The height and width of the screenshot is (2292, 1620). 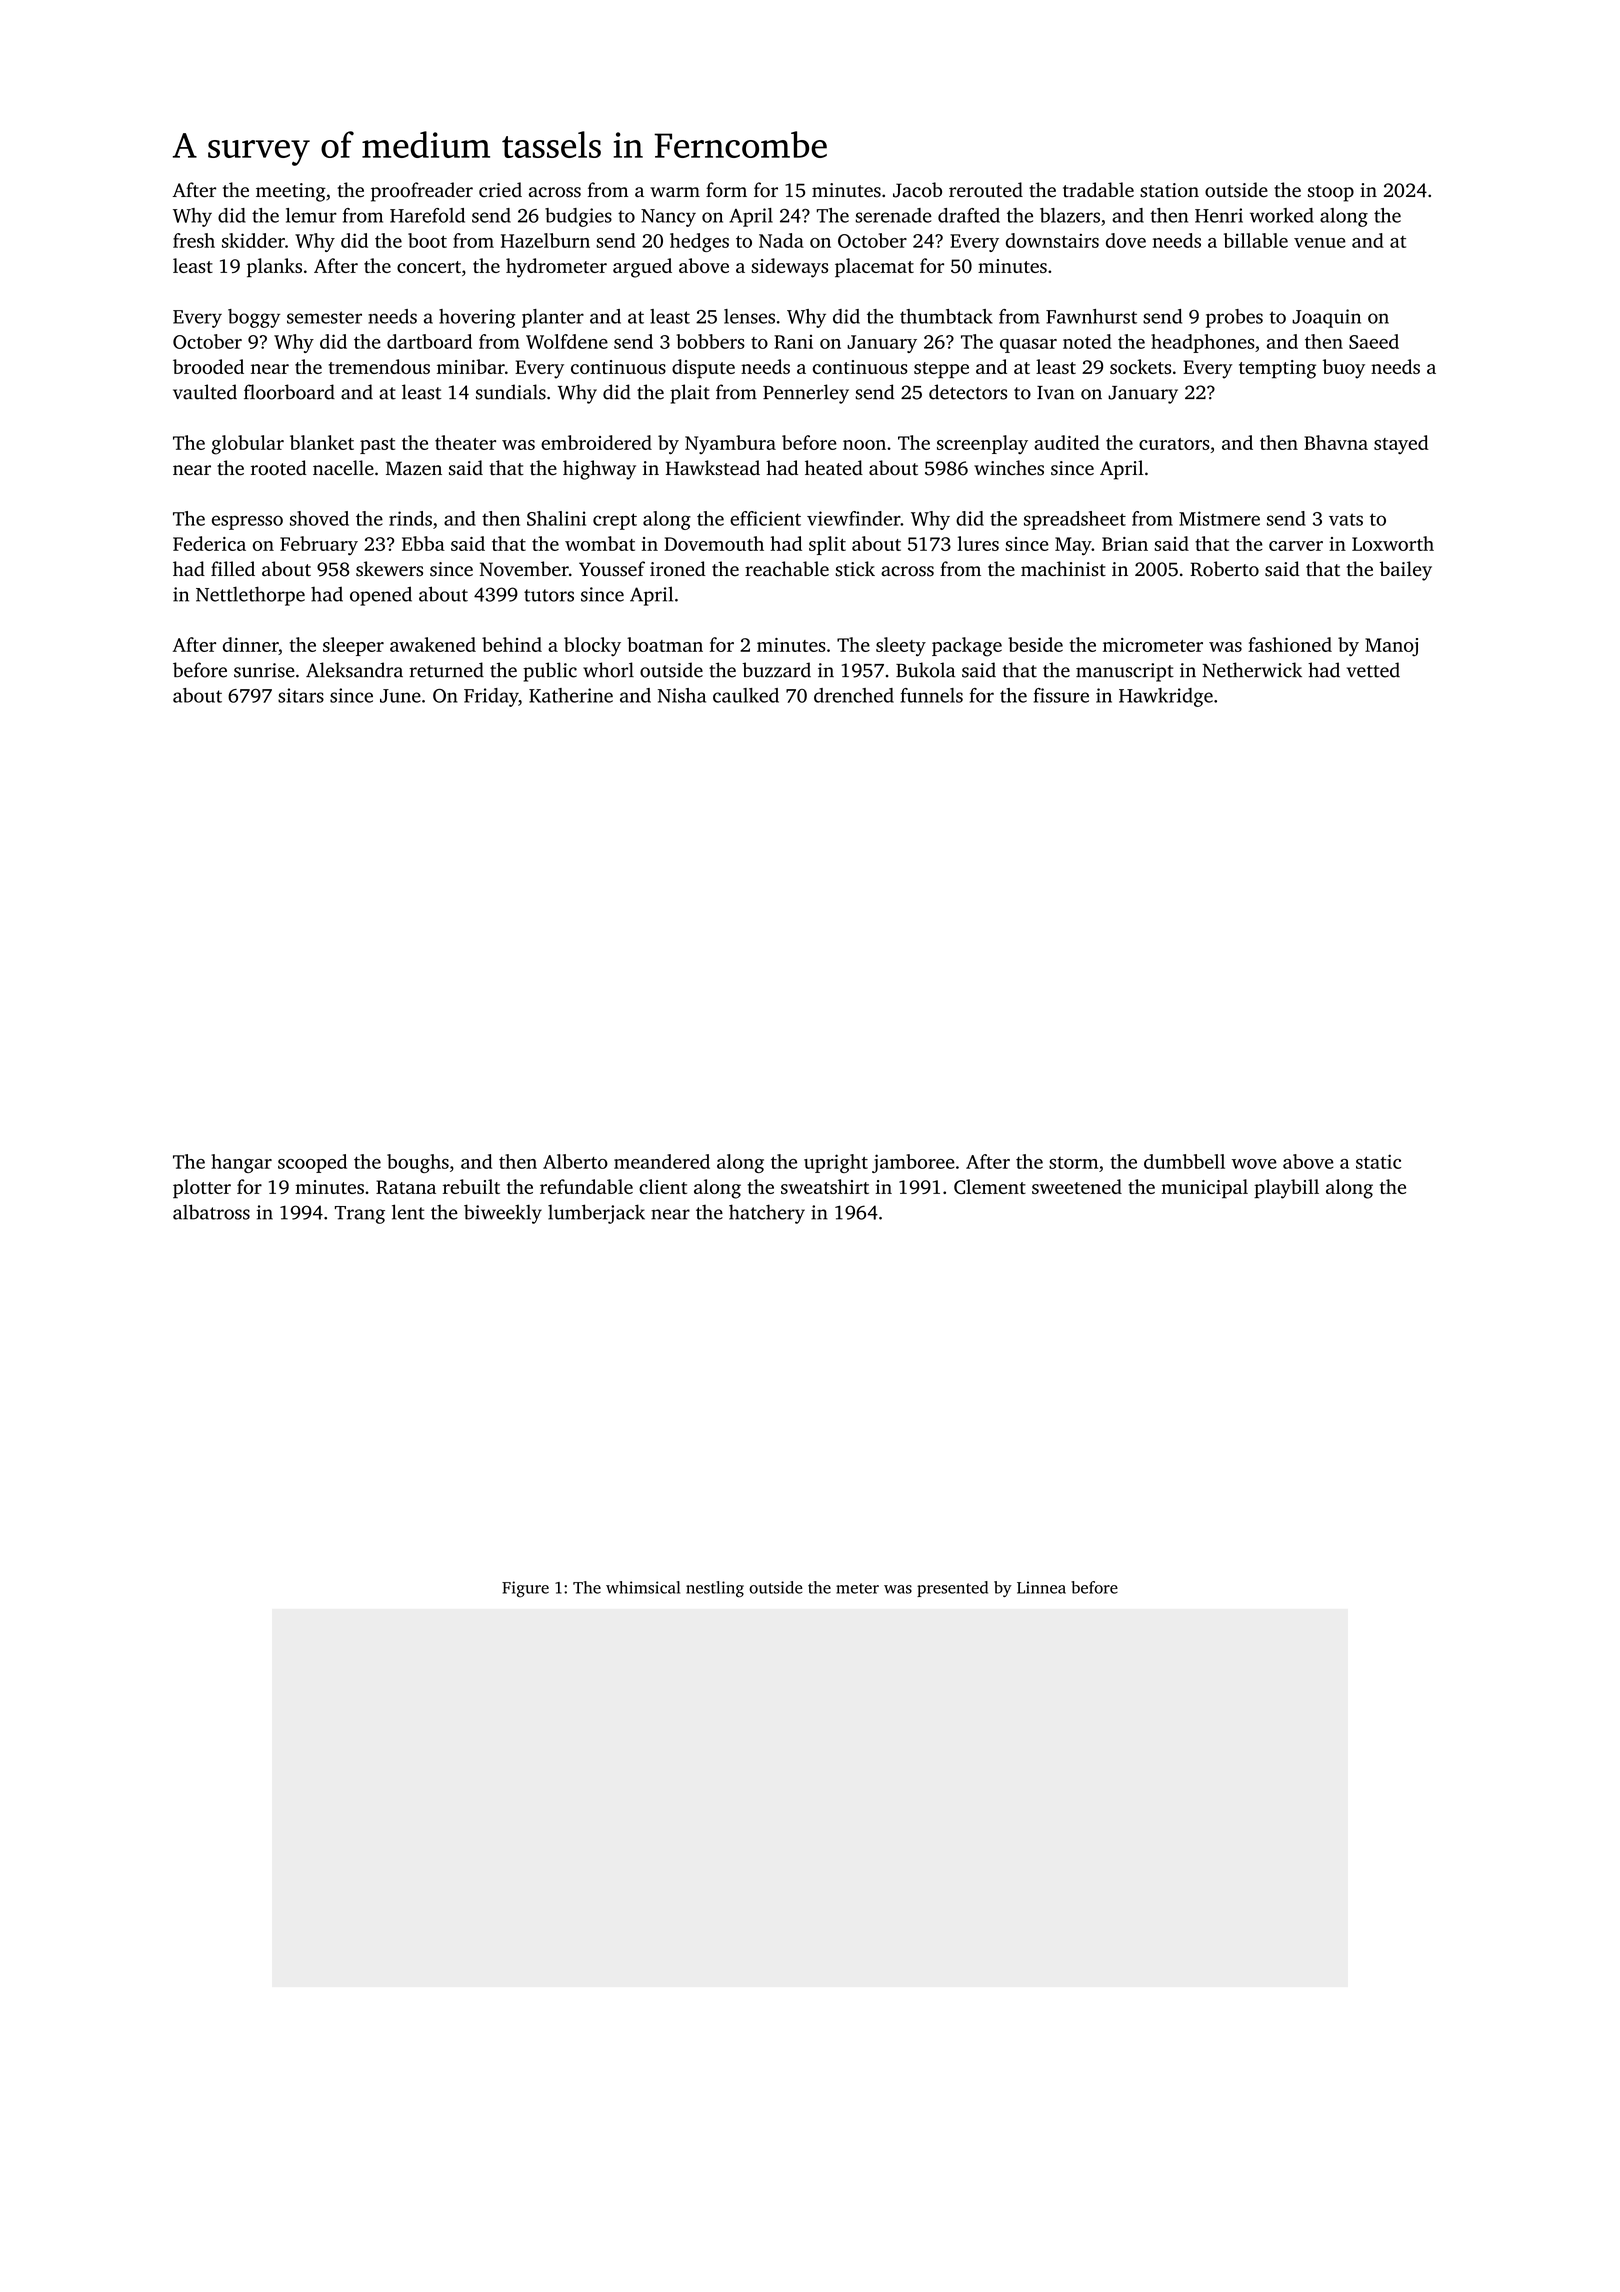 What do you see at coordinates (767, 1214) in the screenshot?
I see `hatchery` at bounding box center [767, 1214].
